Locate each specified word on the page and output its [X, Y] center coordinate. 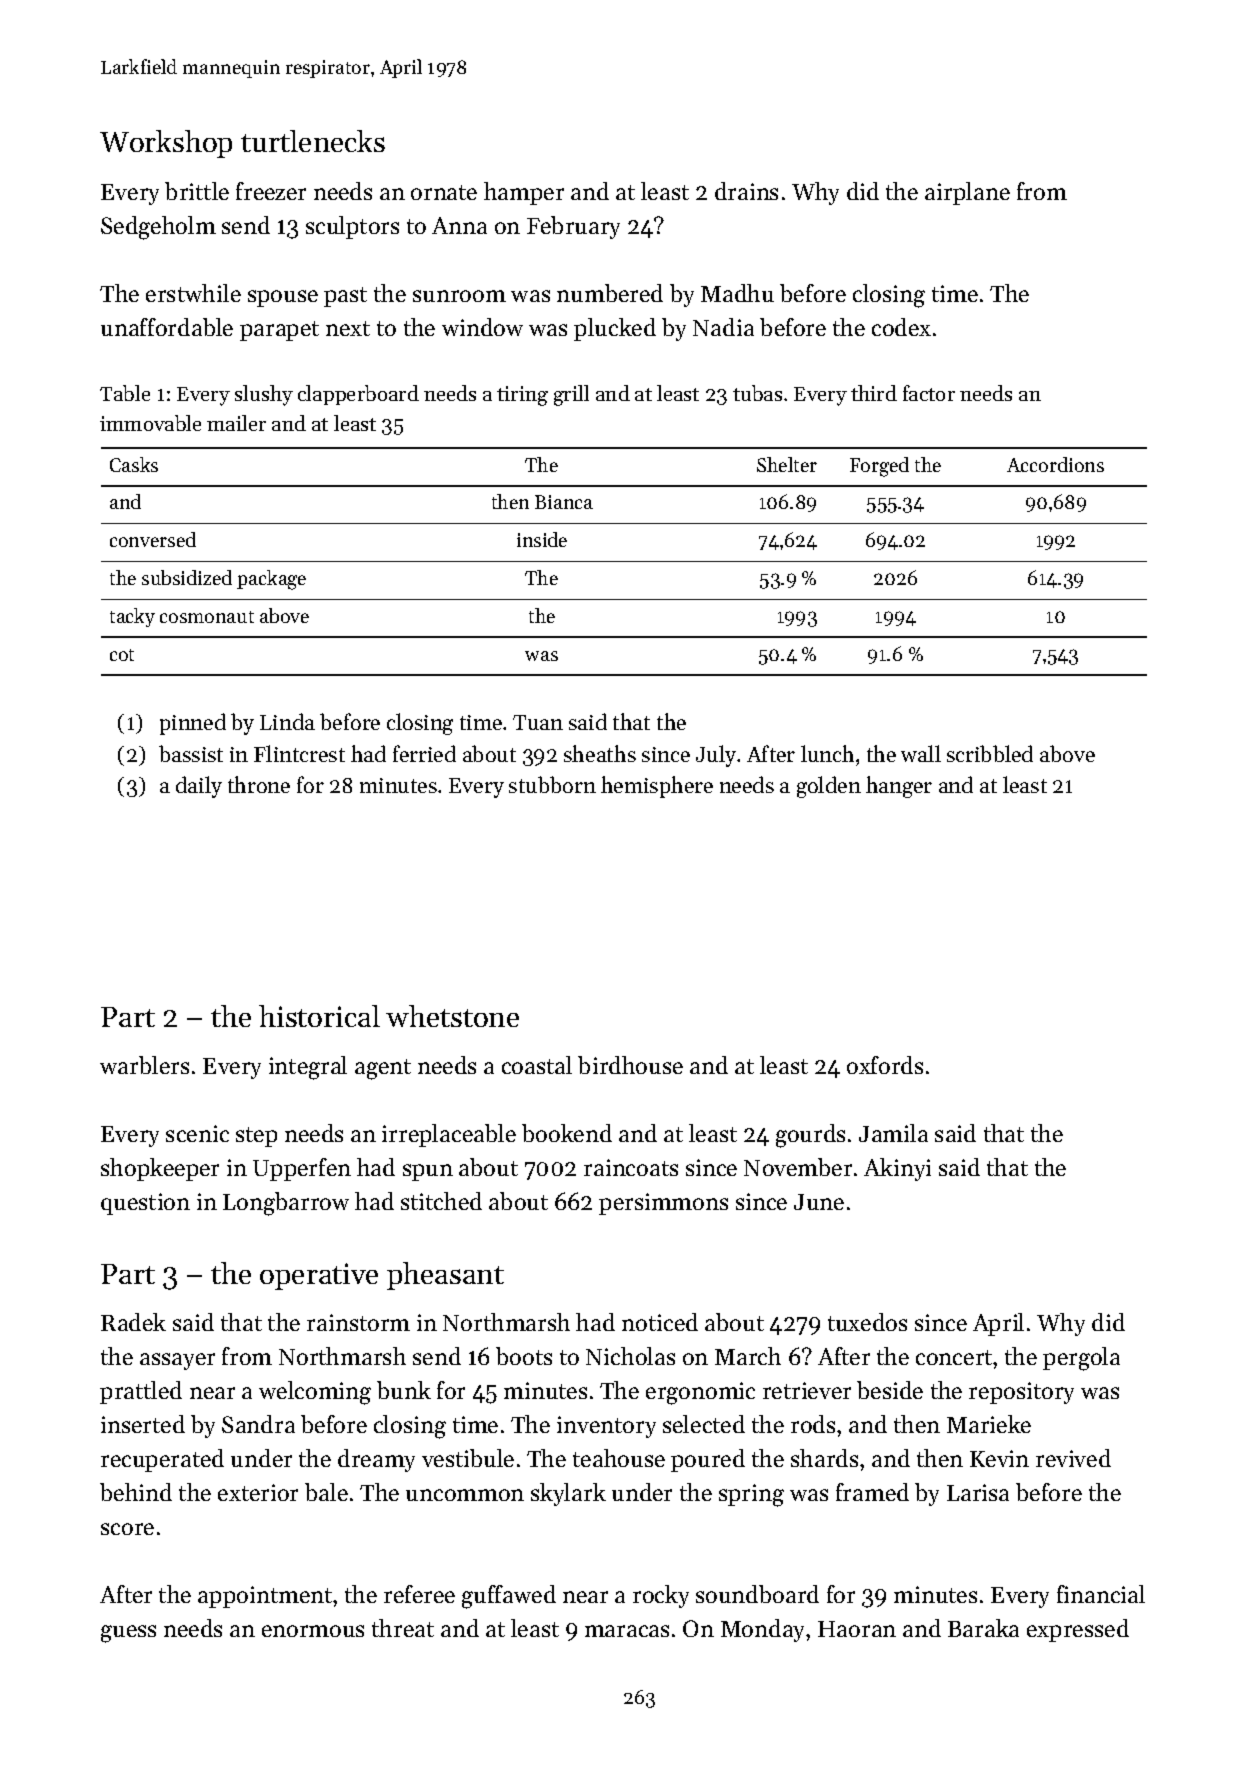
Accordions [1055, 464]
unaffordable [167, 327]
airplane [967, 193]
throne [259, 784]
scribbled [990, 753]
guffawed [509, 1597]
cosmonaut [207, 617]
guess [128, 1634]
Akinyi [897, 1169]
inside [542, 539]
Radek [133, 1322]
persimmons [663, 1204]
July [716, 756]
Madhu [737, 293]
